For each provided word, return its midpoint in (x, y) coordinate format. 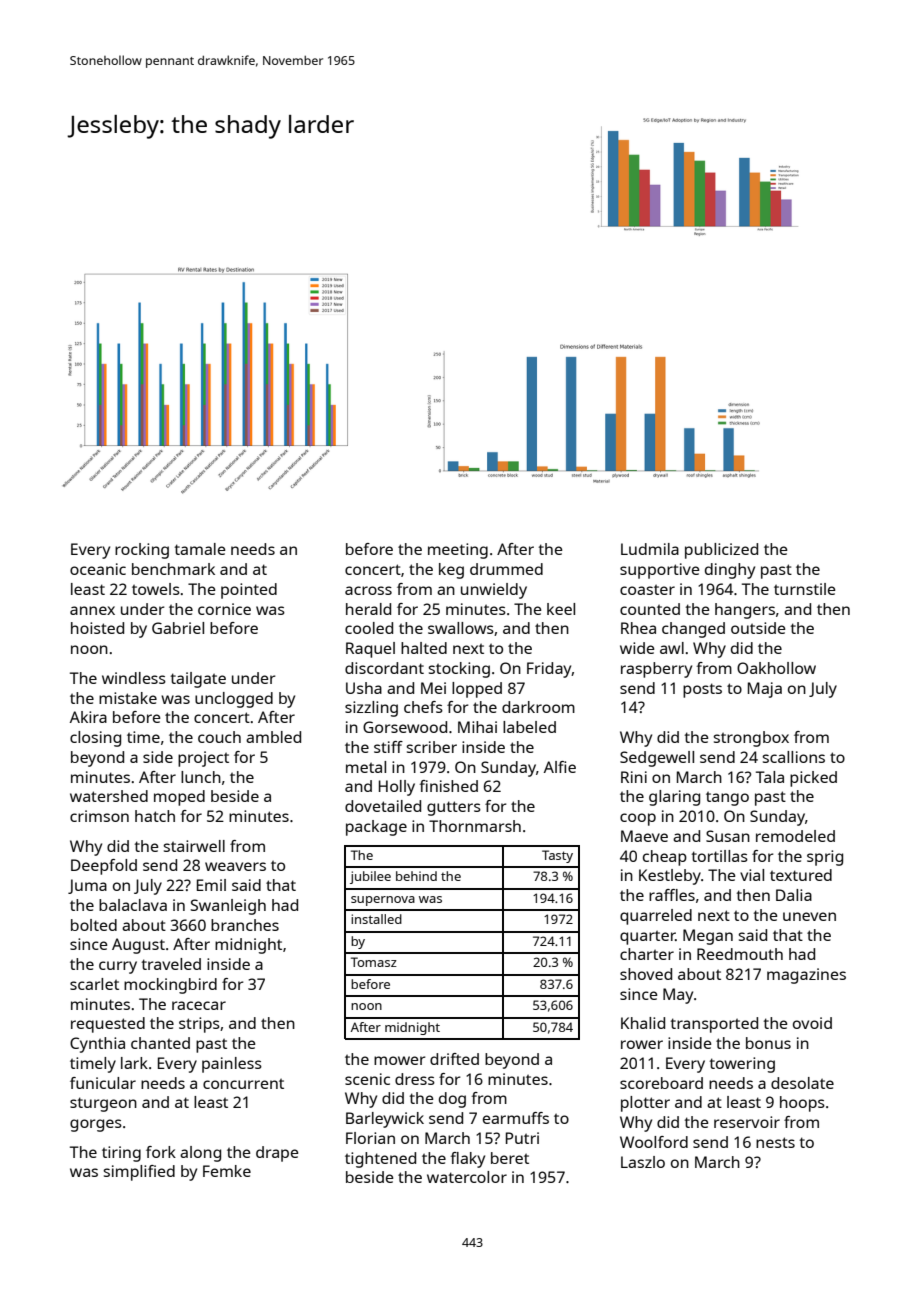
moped (179, 798)
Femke (227, 1171)
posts (702, 690)
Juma (87, 886)
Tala (770, 777)
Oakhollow (776, 668)
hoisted (97, 628)
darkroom (538, 707)
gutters (454, 808)
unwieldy (494, 591)
